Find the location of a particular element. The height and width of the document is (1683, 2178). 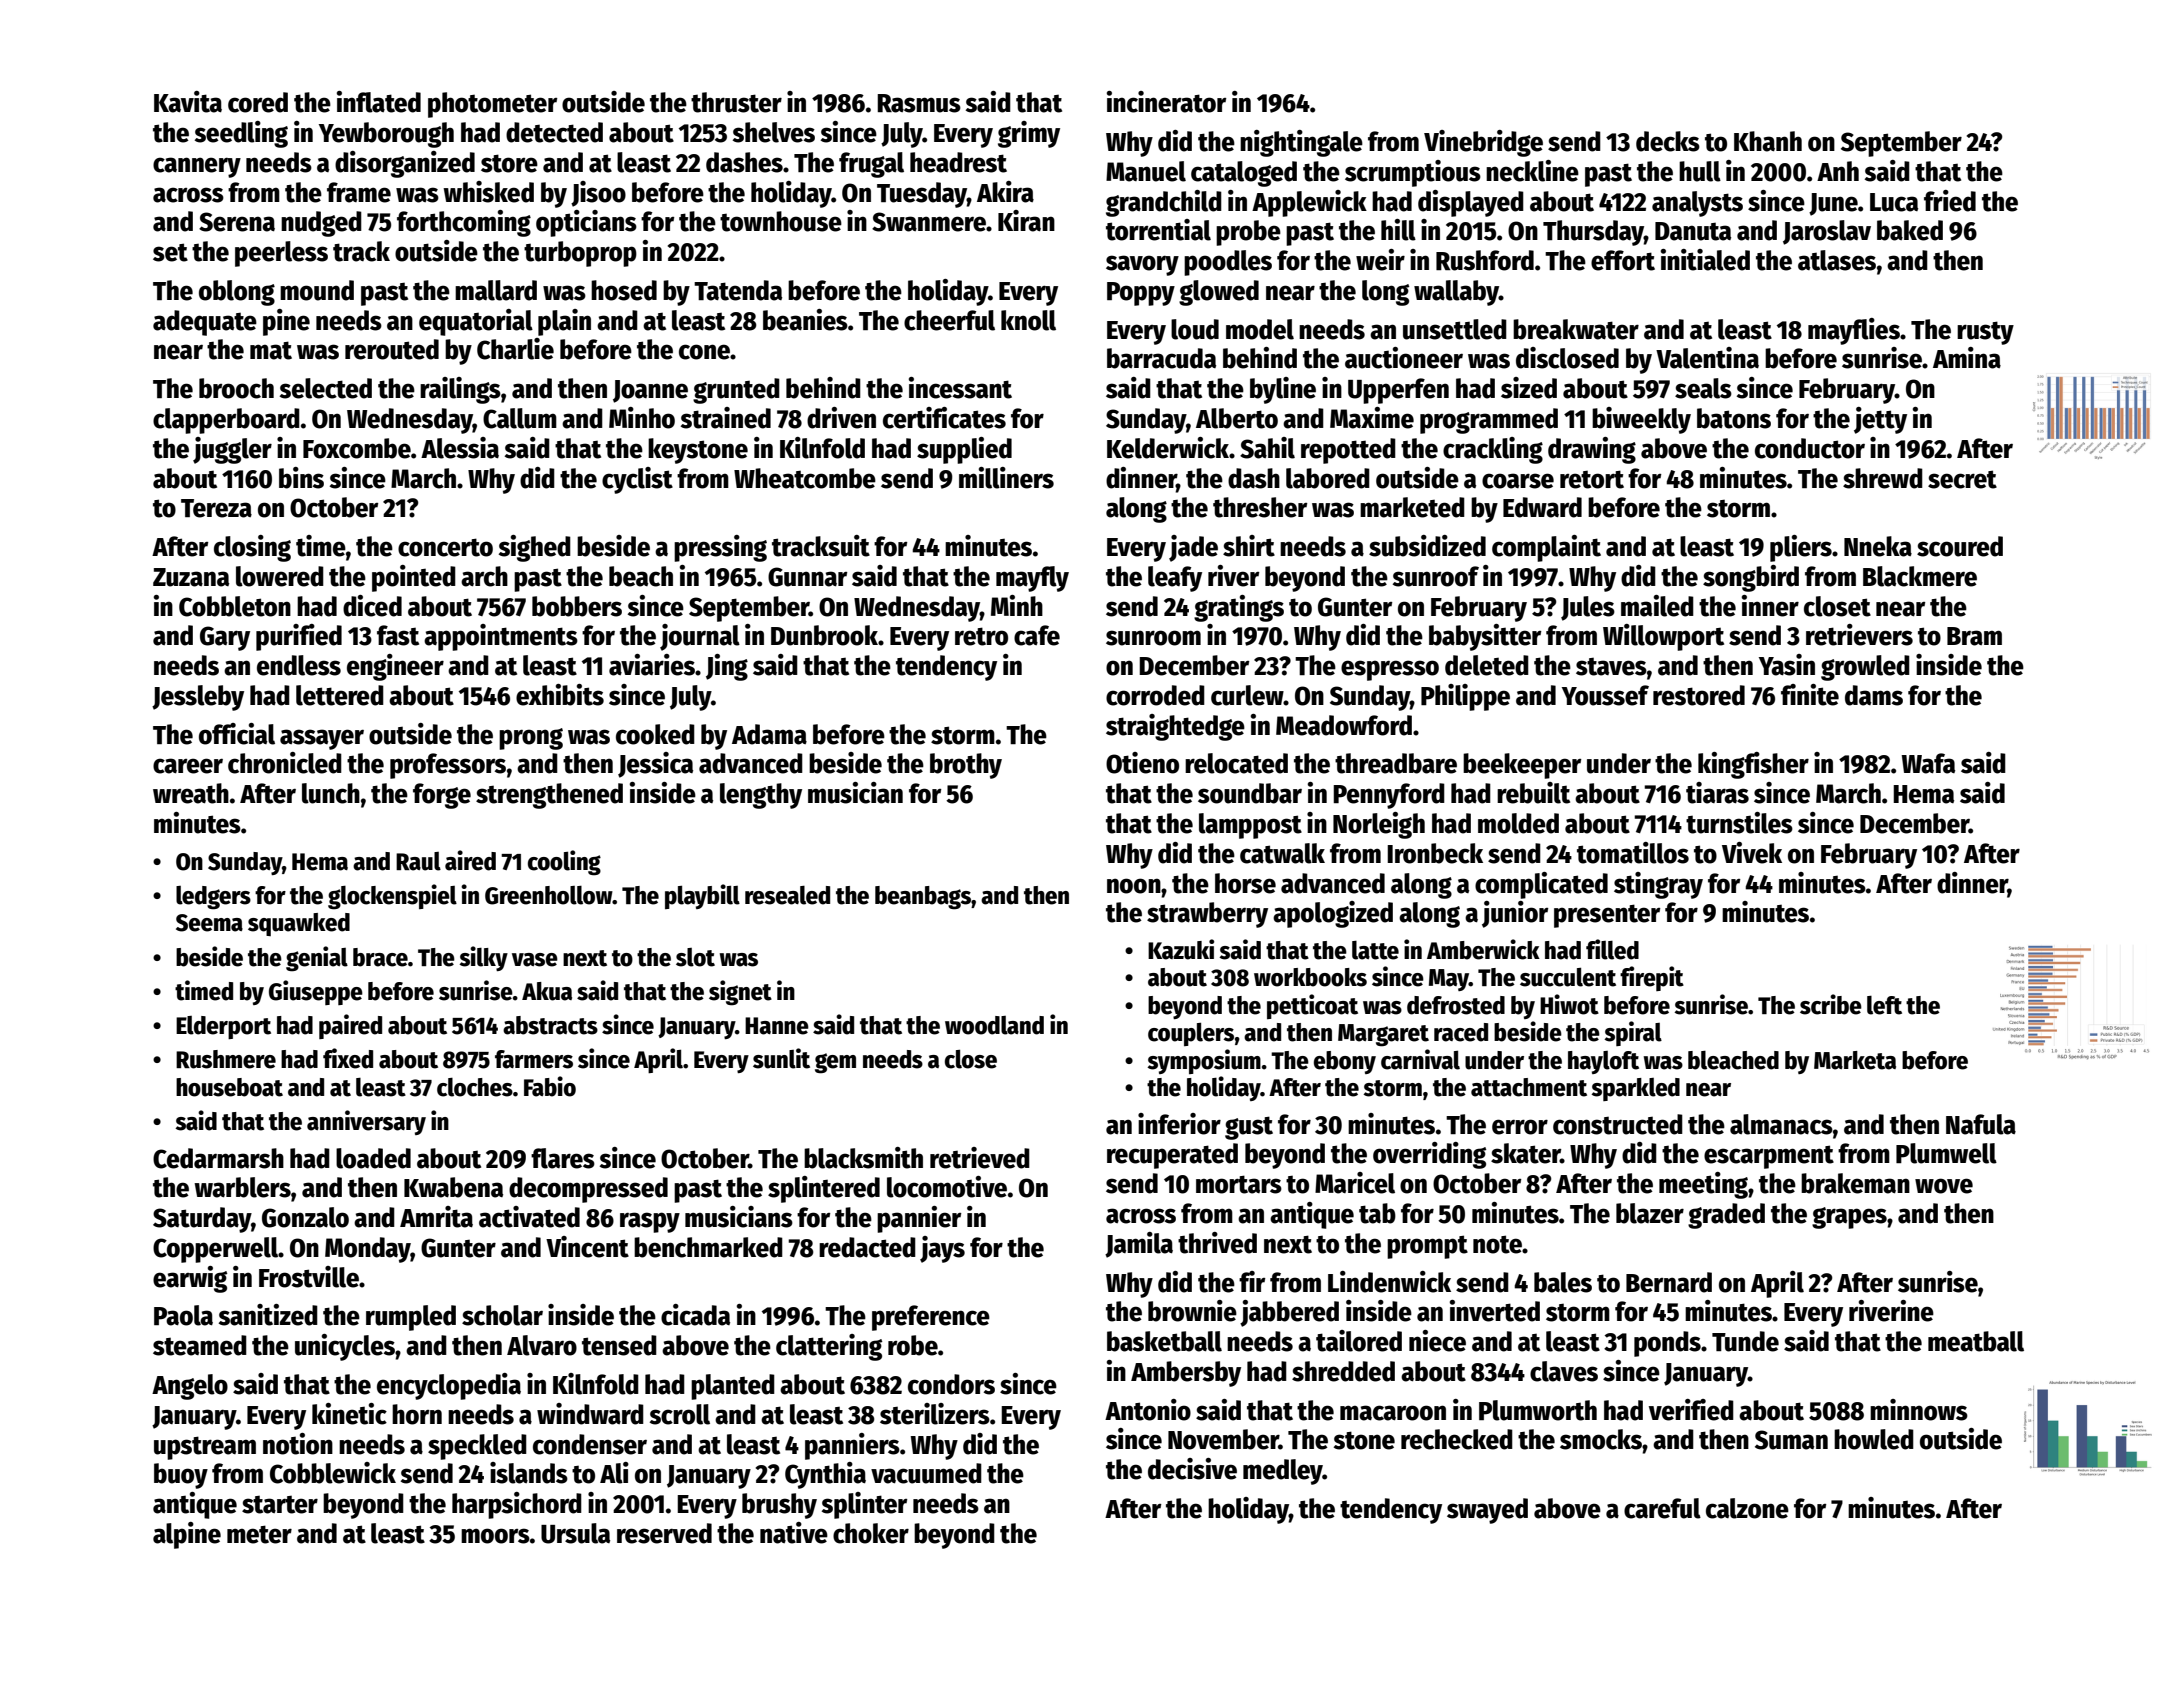

Wheatcombe is located at coordinates (805, 478).
